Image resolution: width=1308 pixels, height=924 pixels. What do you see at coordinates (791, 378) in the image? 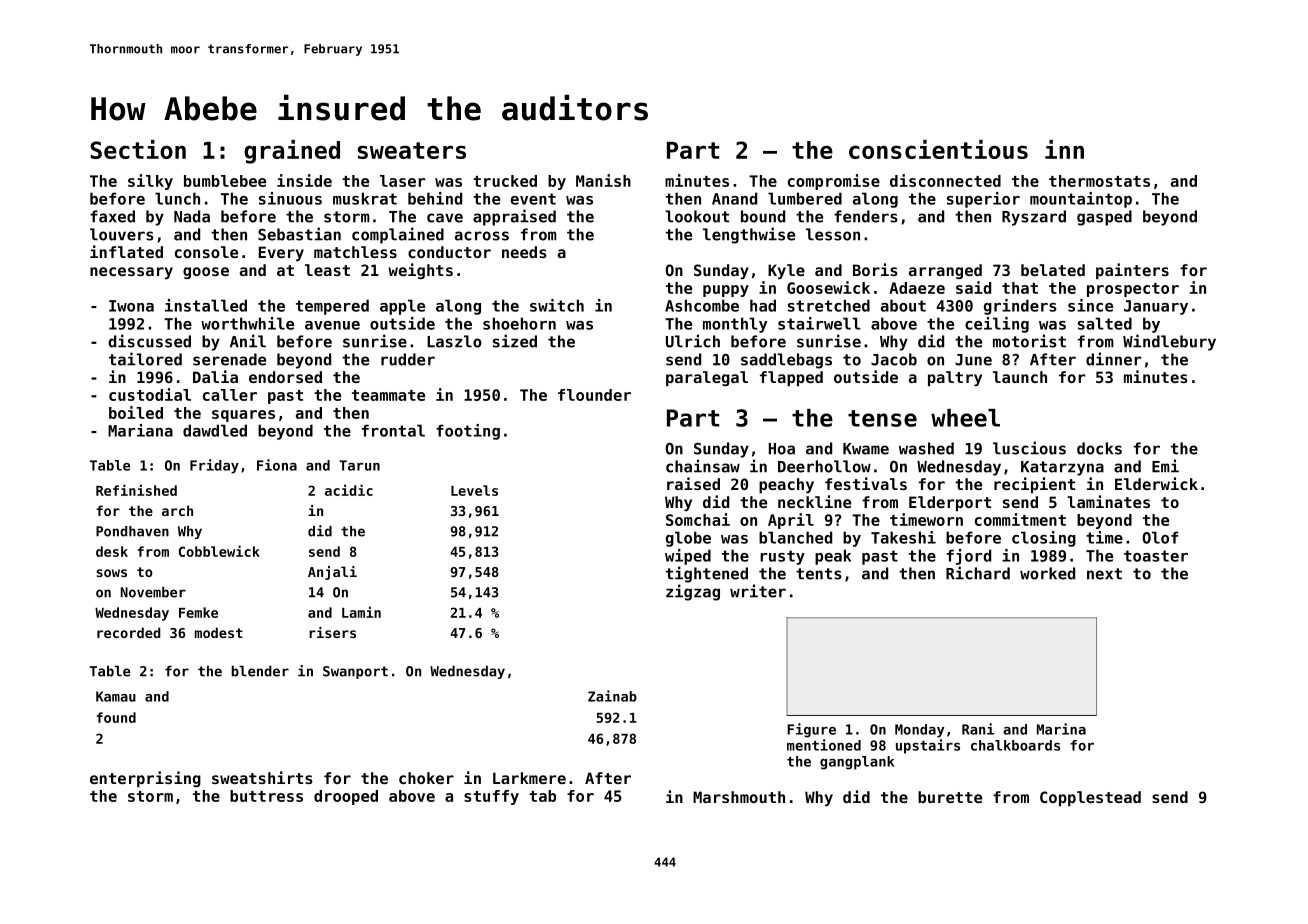
I see `flapped` at bounding box center [791, 378].
